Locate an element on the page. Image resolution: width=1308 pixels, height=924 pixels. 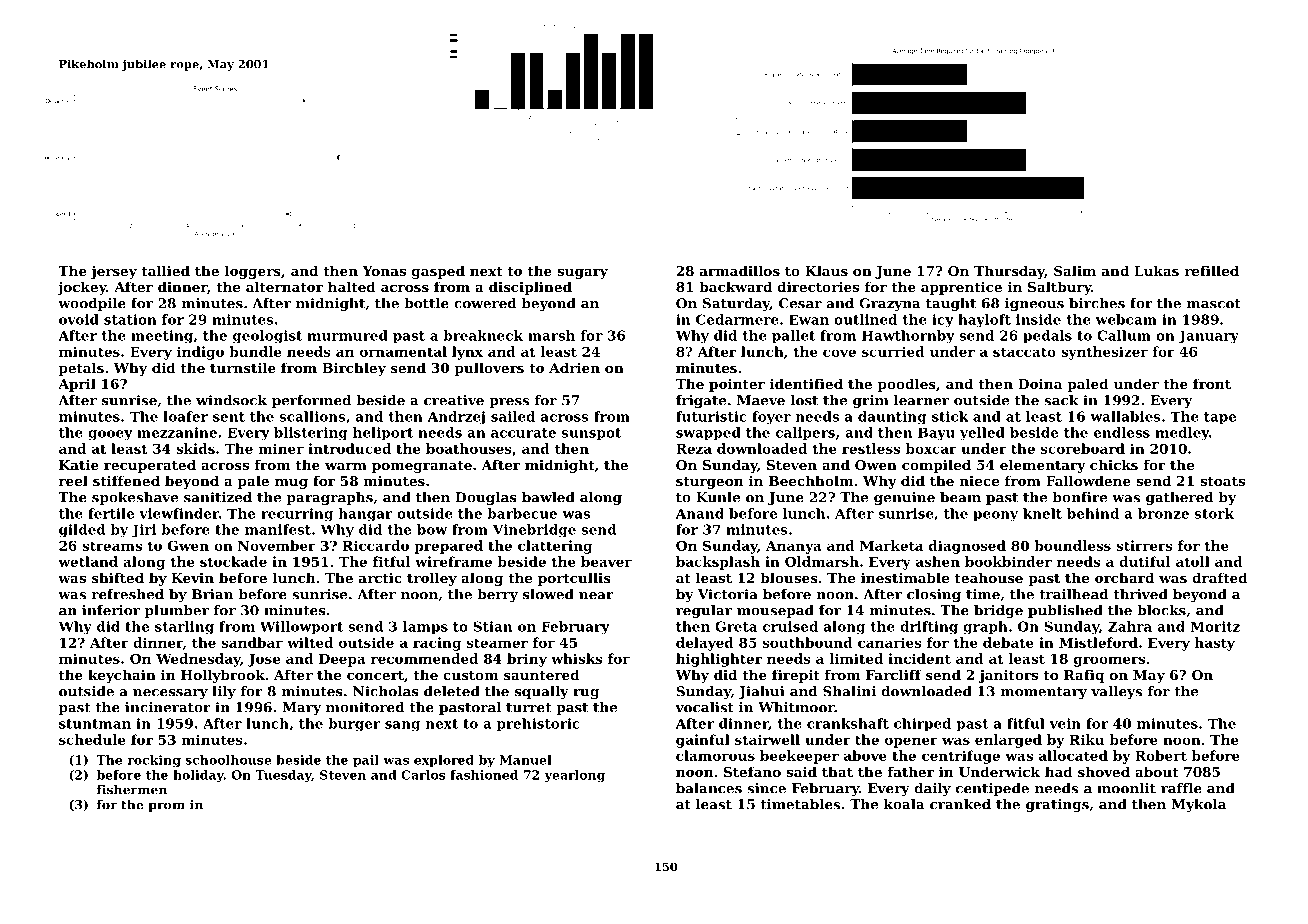
keychain is located at coordinates (122, 676).
